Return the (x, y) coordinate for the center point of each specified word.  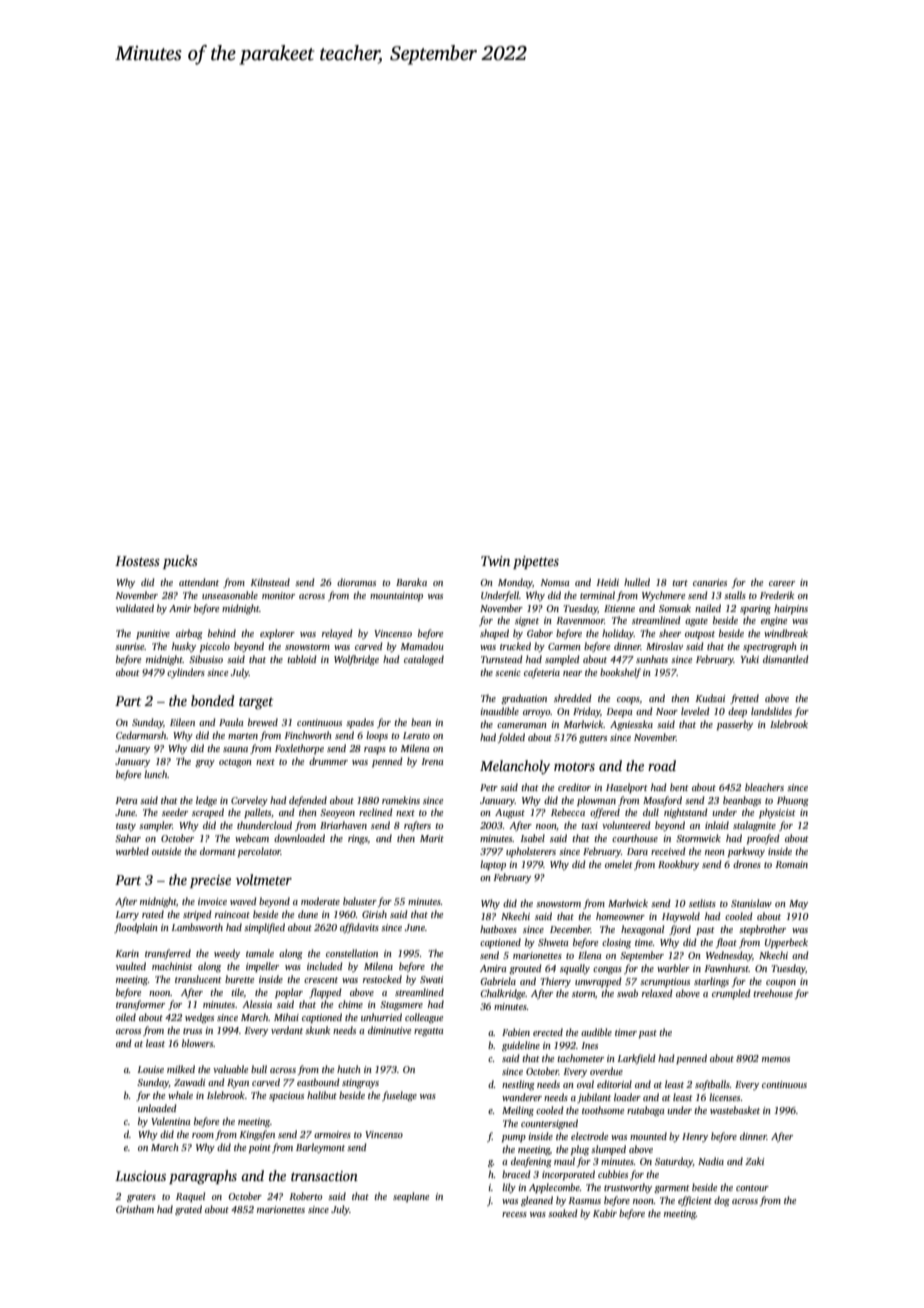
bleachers (764, 787)
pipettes (536, 562)
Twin (495, 561)
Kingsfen (257, 1135)
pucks (180, 562)
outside (166, 851)
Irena (432, 761)
